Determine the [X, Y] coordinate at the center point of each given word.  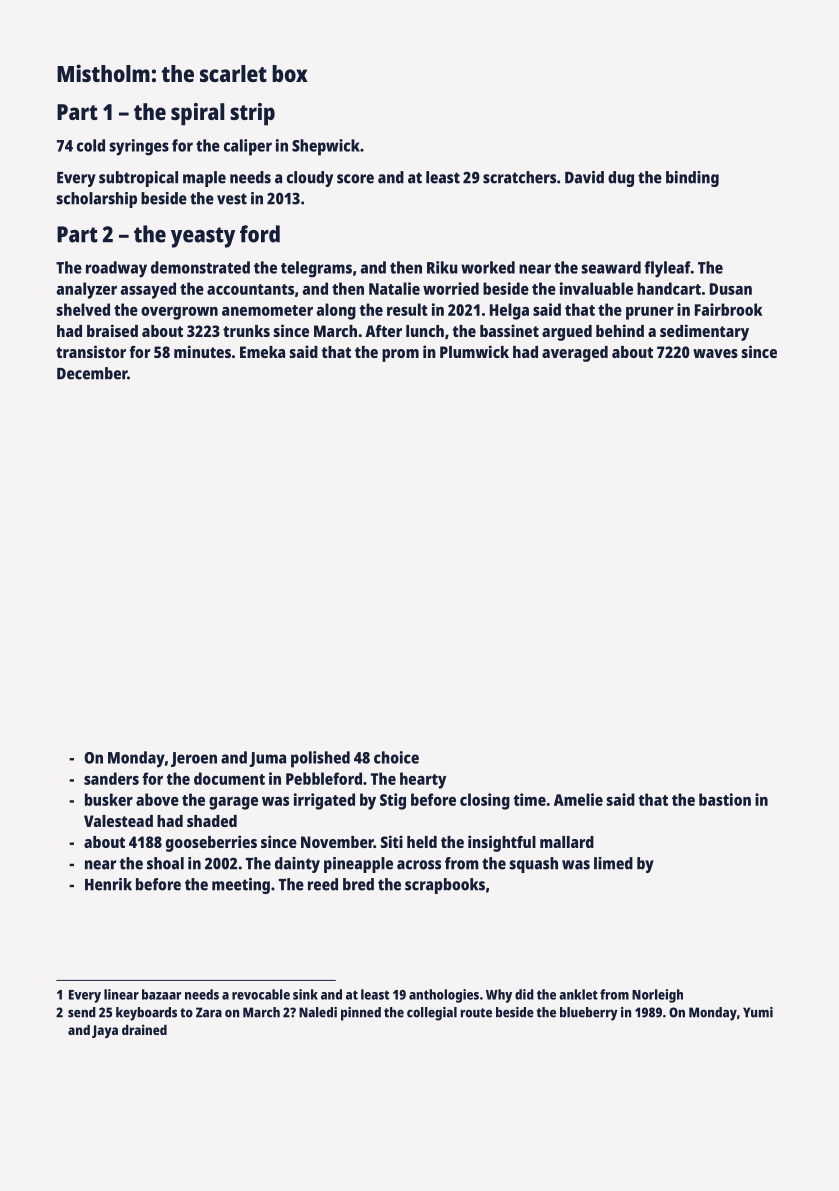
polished [320, 759]
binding [692, 179]
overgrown [179, 313]
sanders [111, 778]
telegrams [316, 269]
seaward [611, 267]
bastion [725, 799]
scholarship [97, 200]
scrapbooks [445, 886]
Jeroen [194, 759]
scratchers [519, 177]
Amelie [578, 799]
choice [396, 757]
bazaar [162, 994]
